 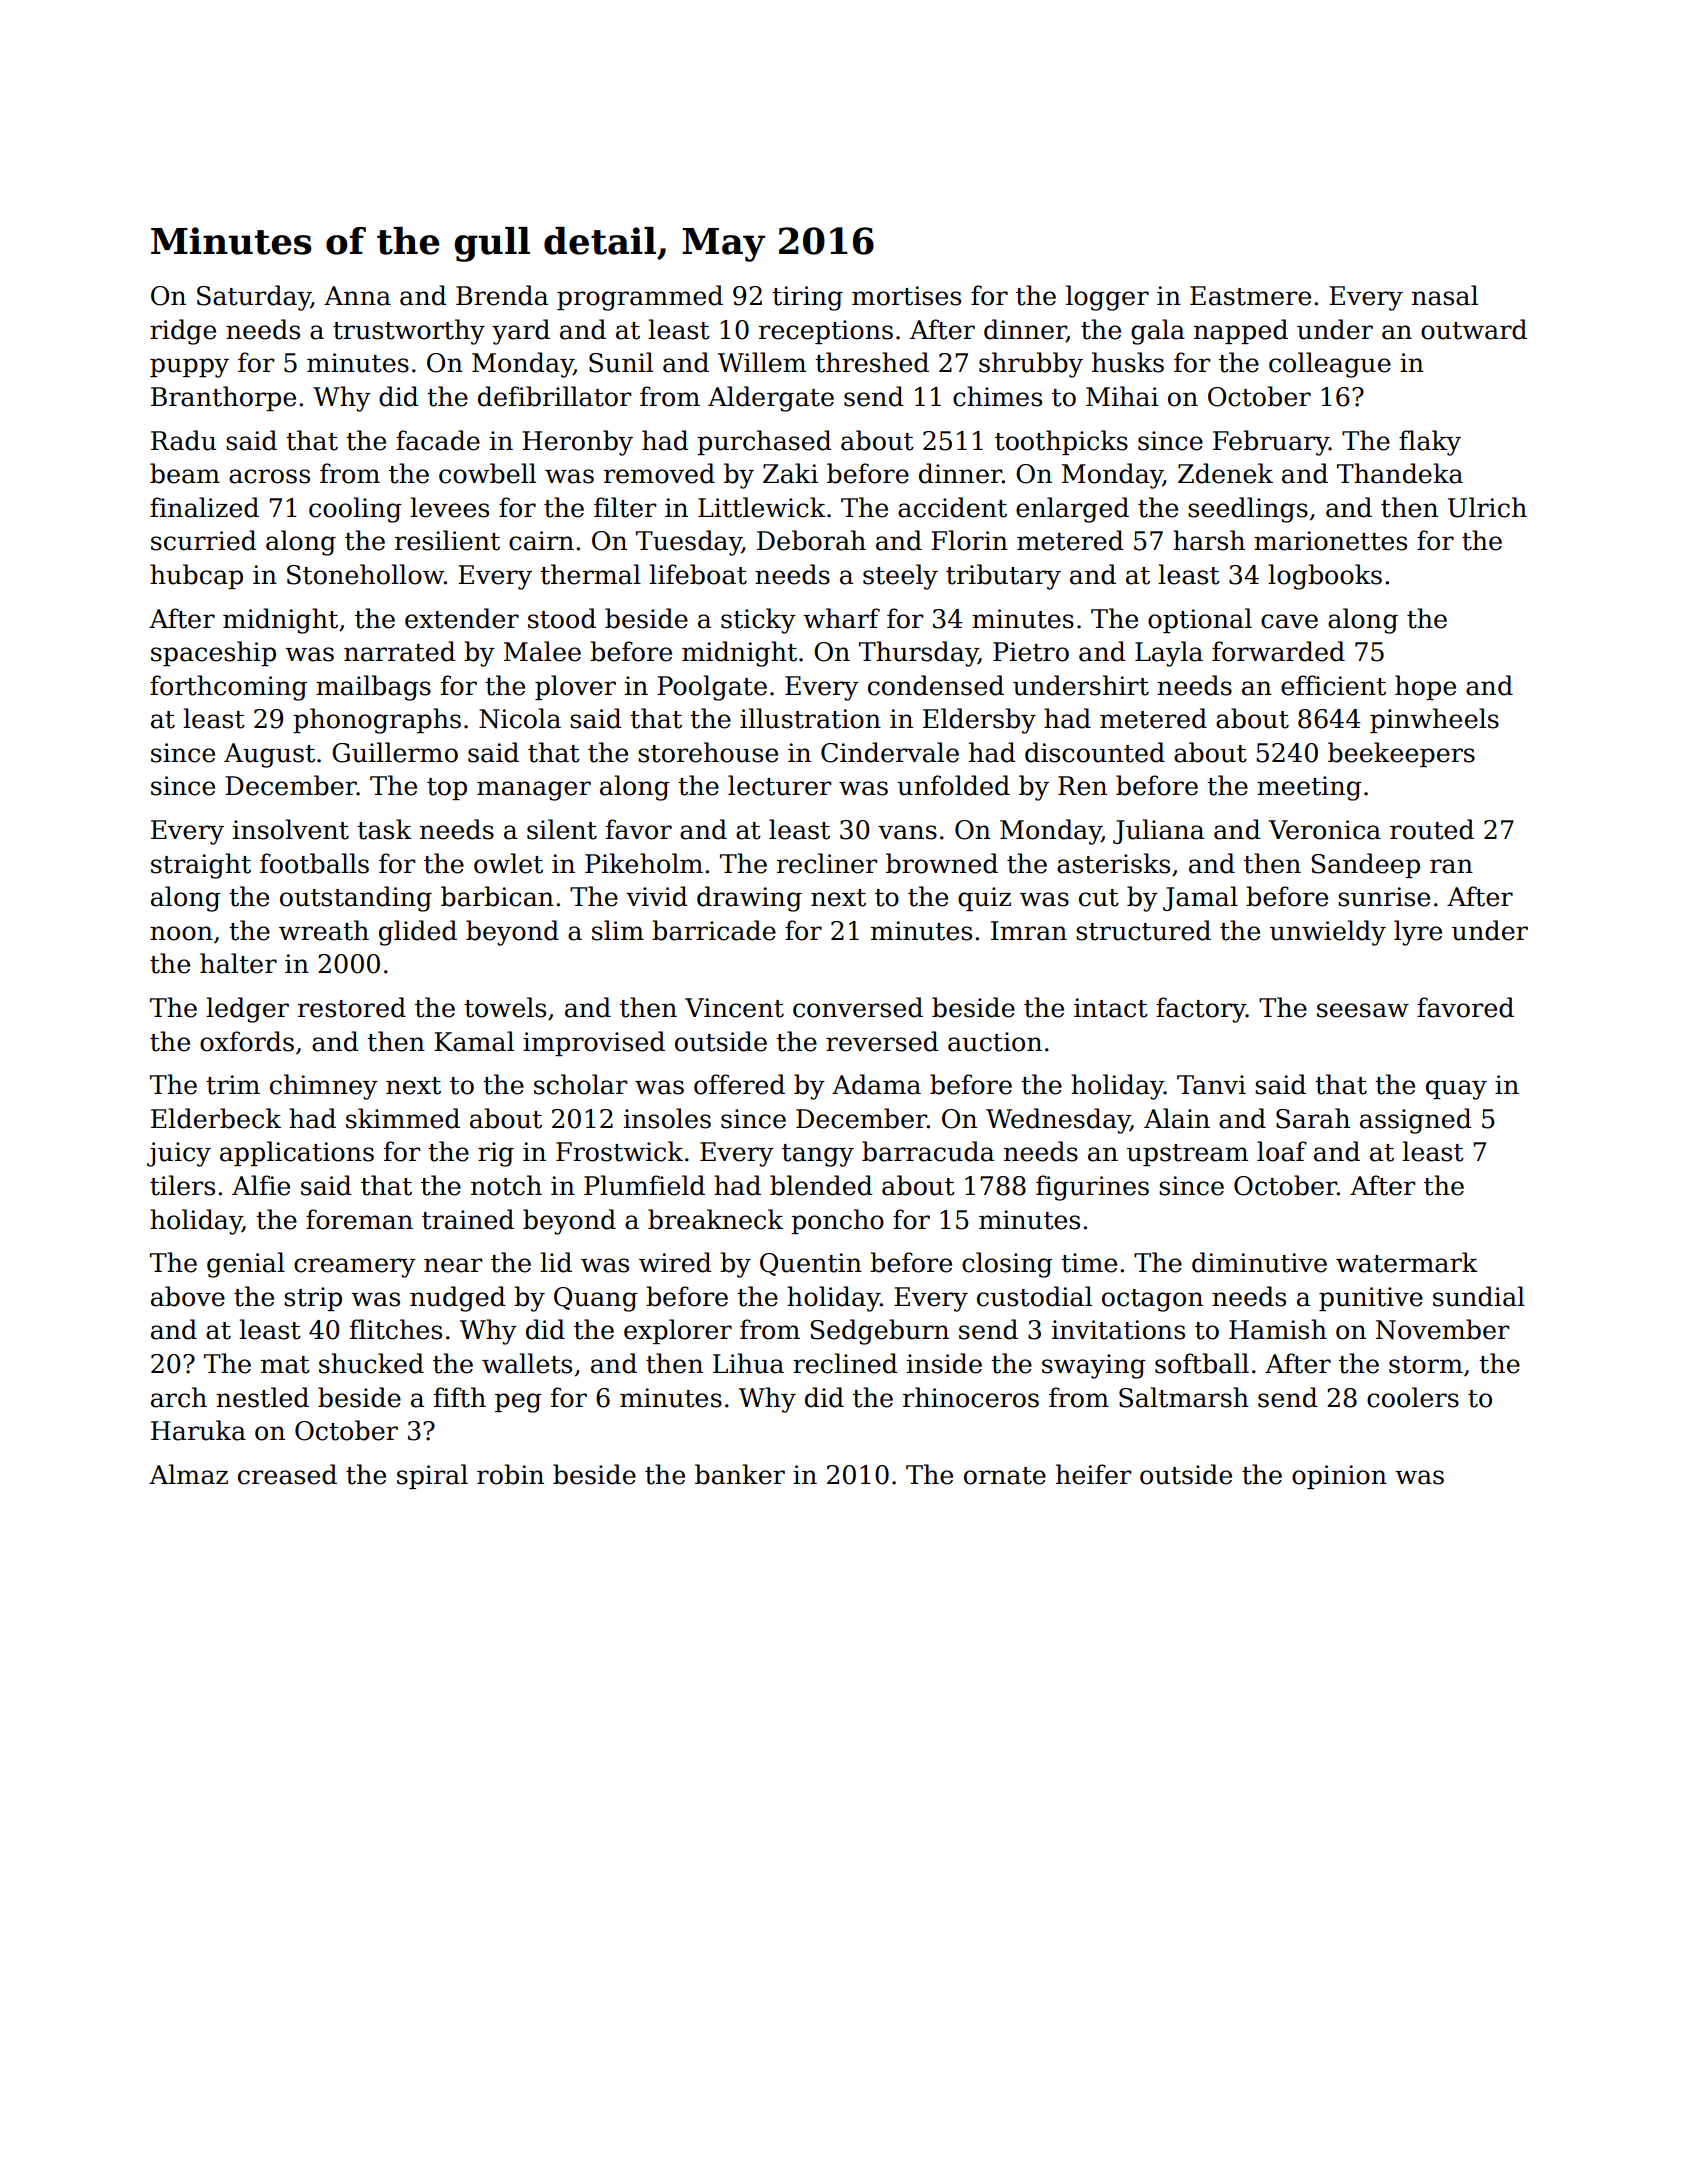 What do you see at coordinates (1333, 685) in the page?
I see `efficient` at bounding box center [1333, 685].
